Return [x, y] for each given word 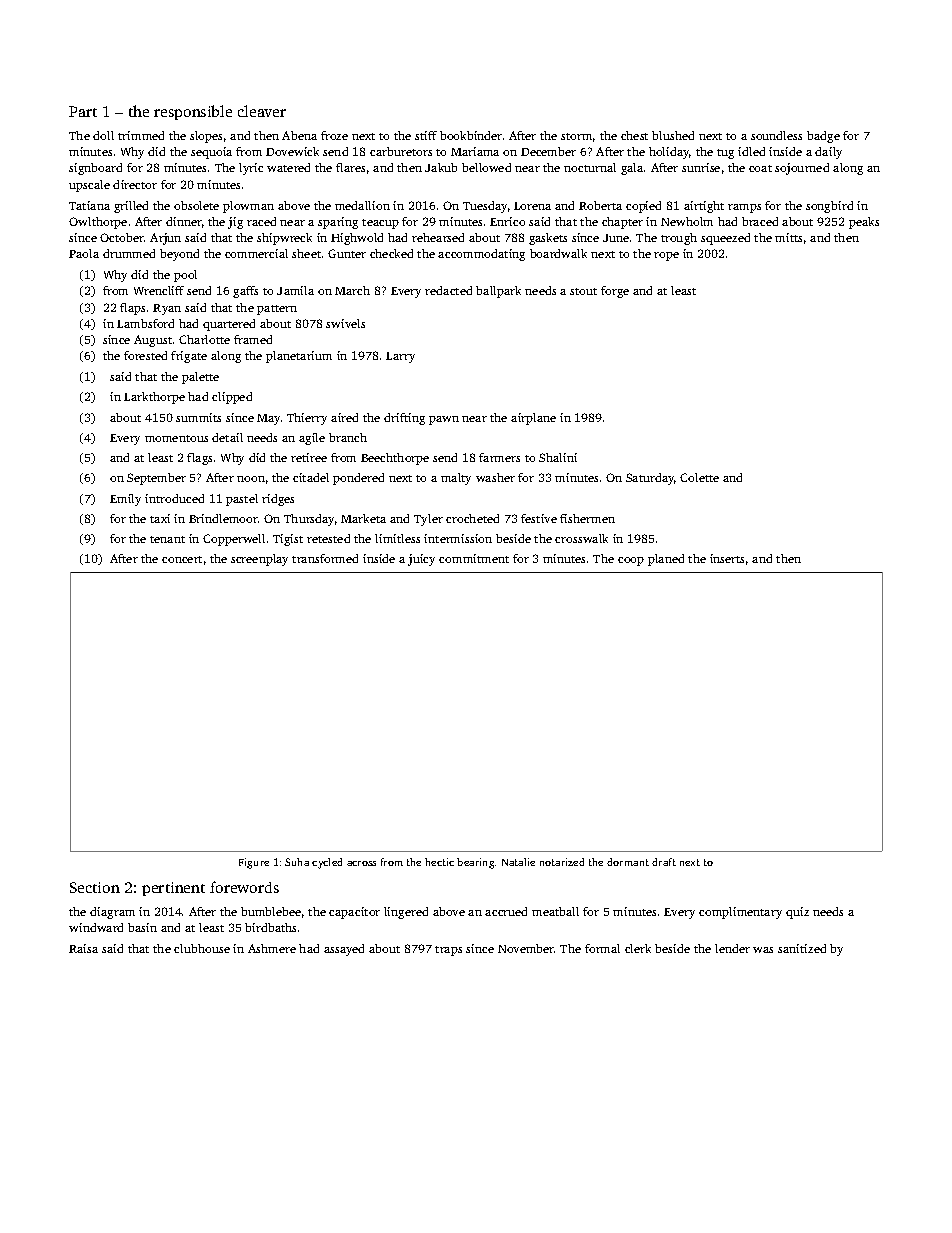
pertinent [173, 889]
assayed [344, 950]
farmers [499, 457]
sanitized [802, 948]
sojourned [802, 169]
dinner [184, 221]
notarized [562, 862]
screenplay [259, 560]
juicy [421, 560]
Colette [699, 477]
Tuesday [485, 207]
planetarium [299, 357]
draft [664, 862]
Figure [254, 863]
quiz [797, 913]
